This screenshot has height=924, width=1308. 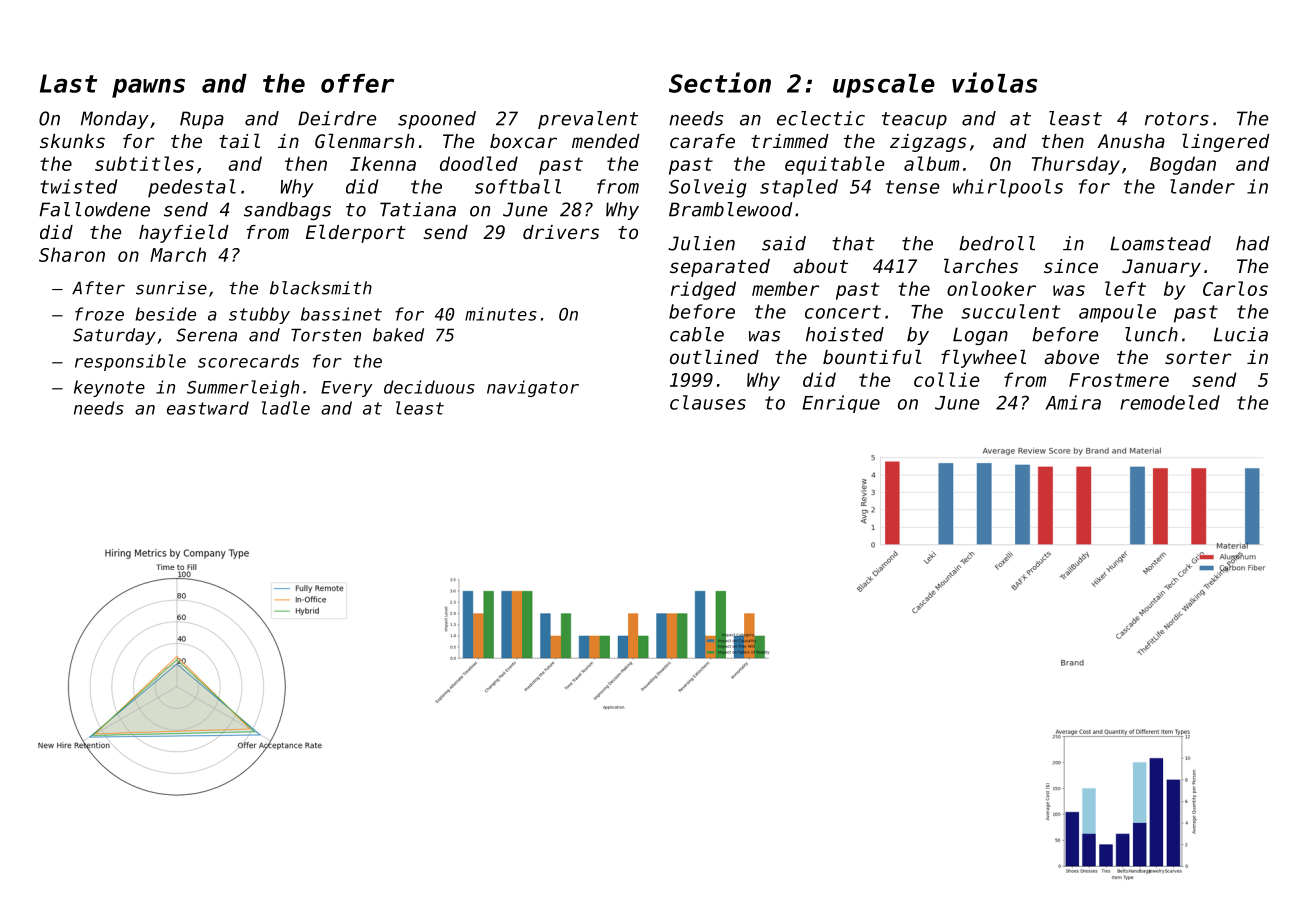 What do you see at coordinates (98, 288) in the screenshot?
I see `After` at bounding box center [98, 288].
